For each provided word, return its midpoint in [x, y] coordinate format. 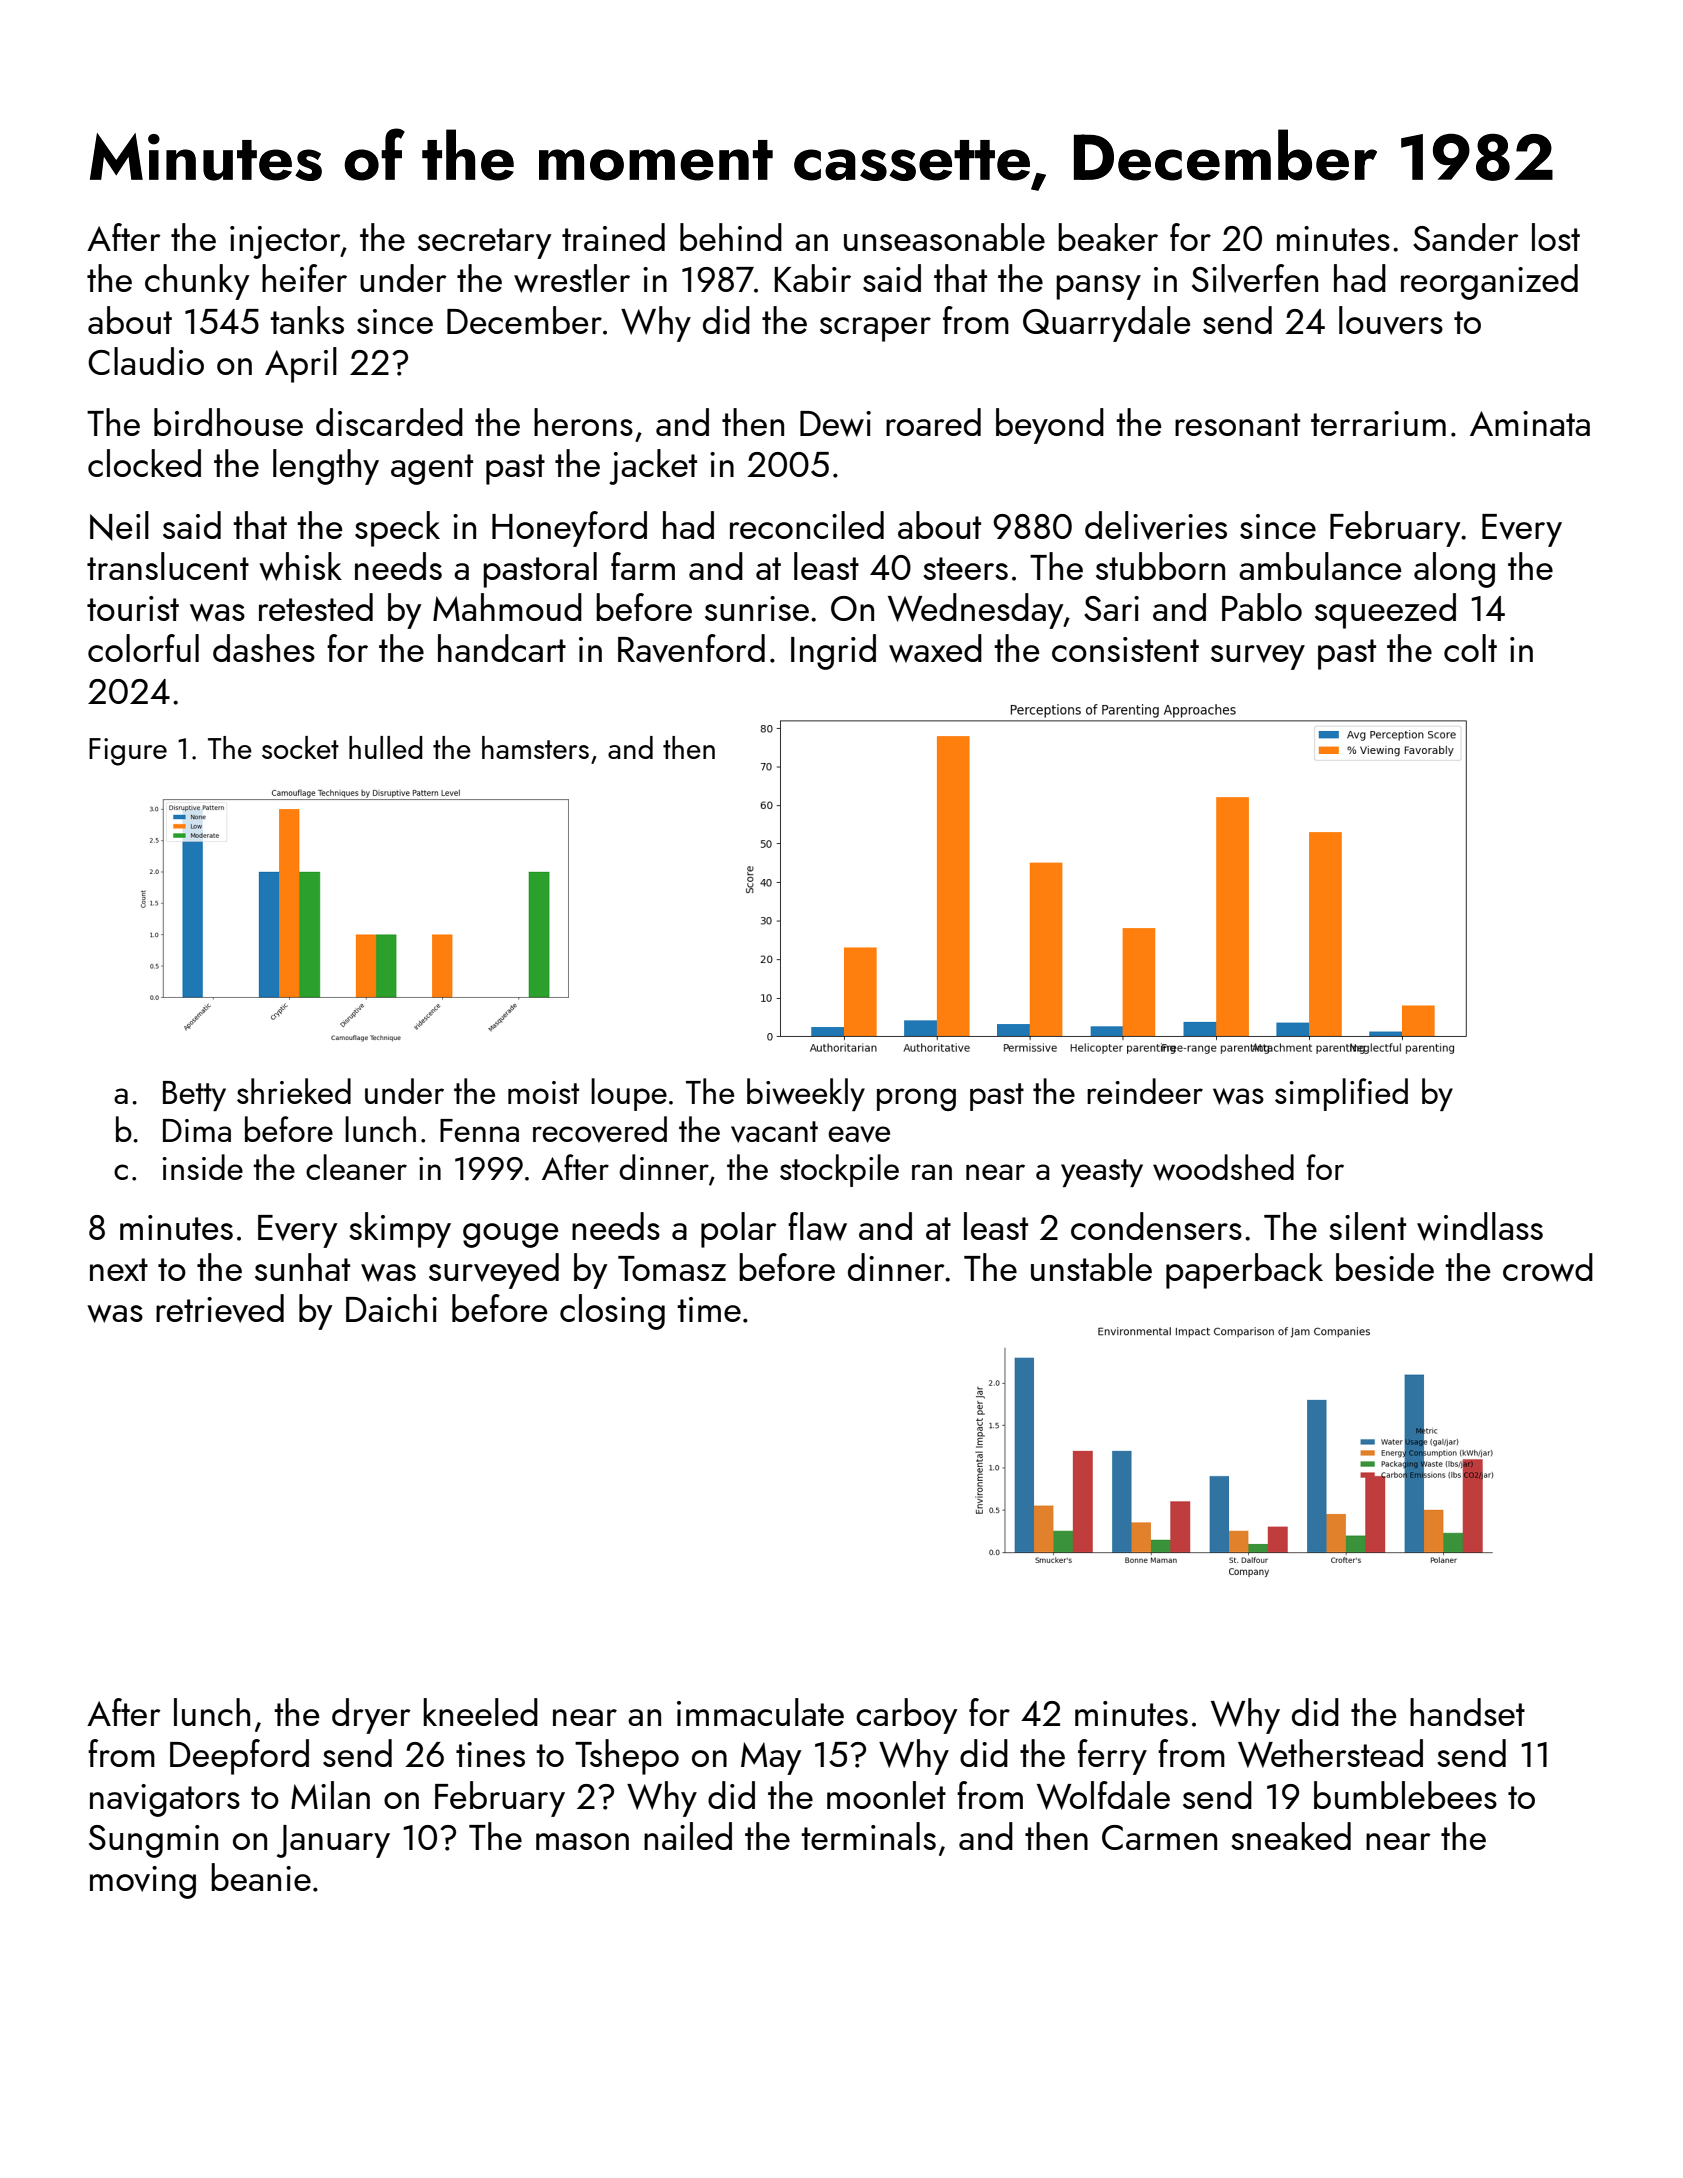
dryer [371, 1716]
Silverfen [1255, 278]
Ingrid [833, 652]
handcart [502, 648]
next [119, 1269]
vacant [774, 1132]
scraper [875, 329]
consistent [1125, 649]
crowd [1548, 1267]
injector [285, 242]
